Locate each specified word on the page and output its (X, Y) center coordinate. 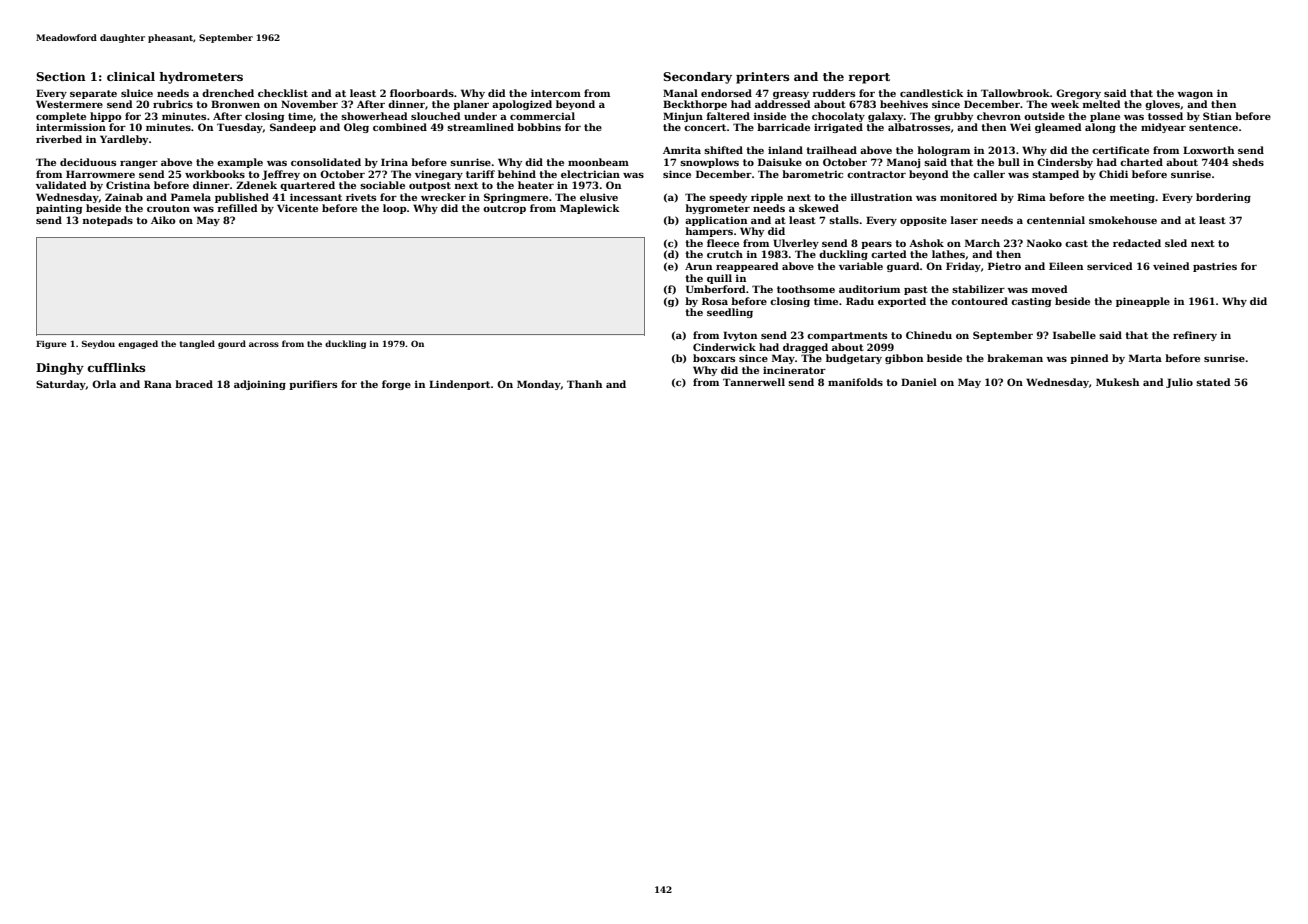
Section (61, 76)
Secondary (697, 78)
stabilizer (978, 289)
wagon (1195, 95)
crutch (725, 254)
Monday (539, 385)
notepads (108, 221)
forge (396, 385)
